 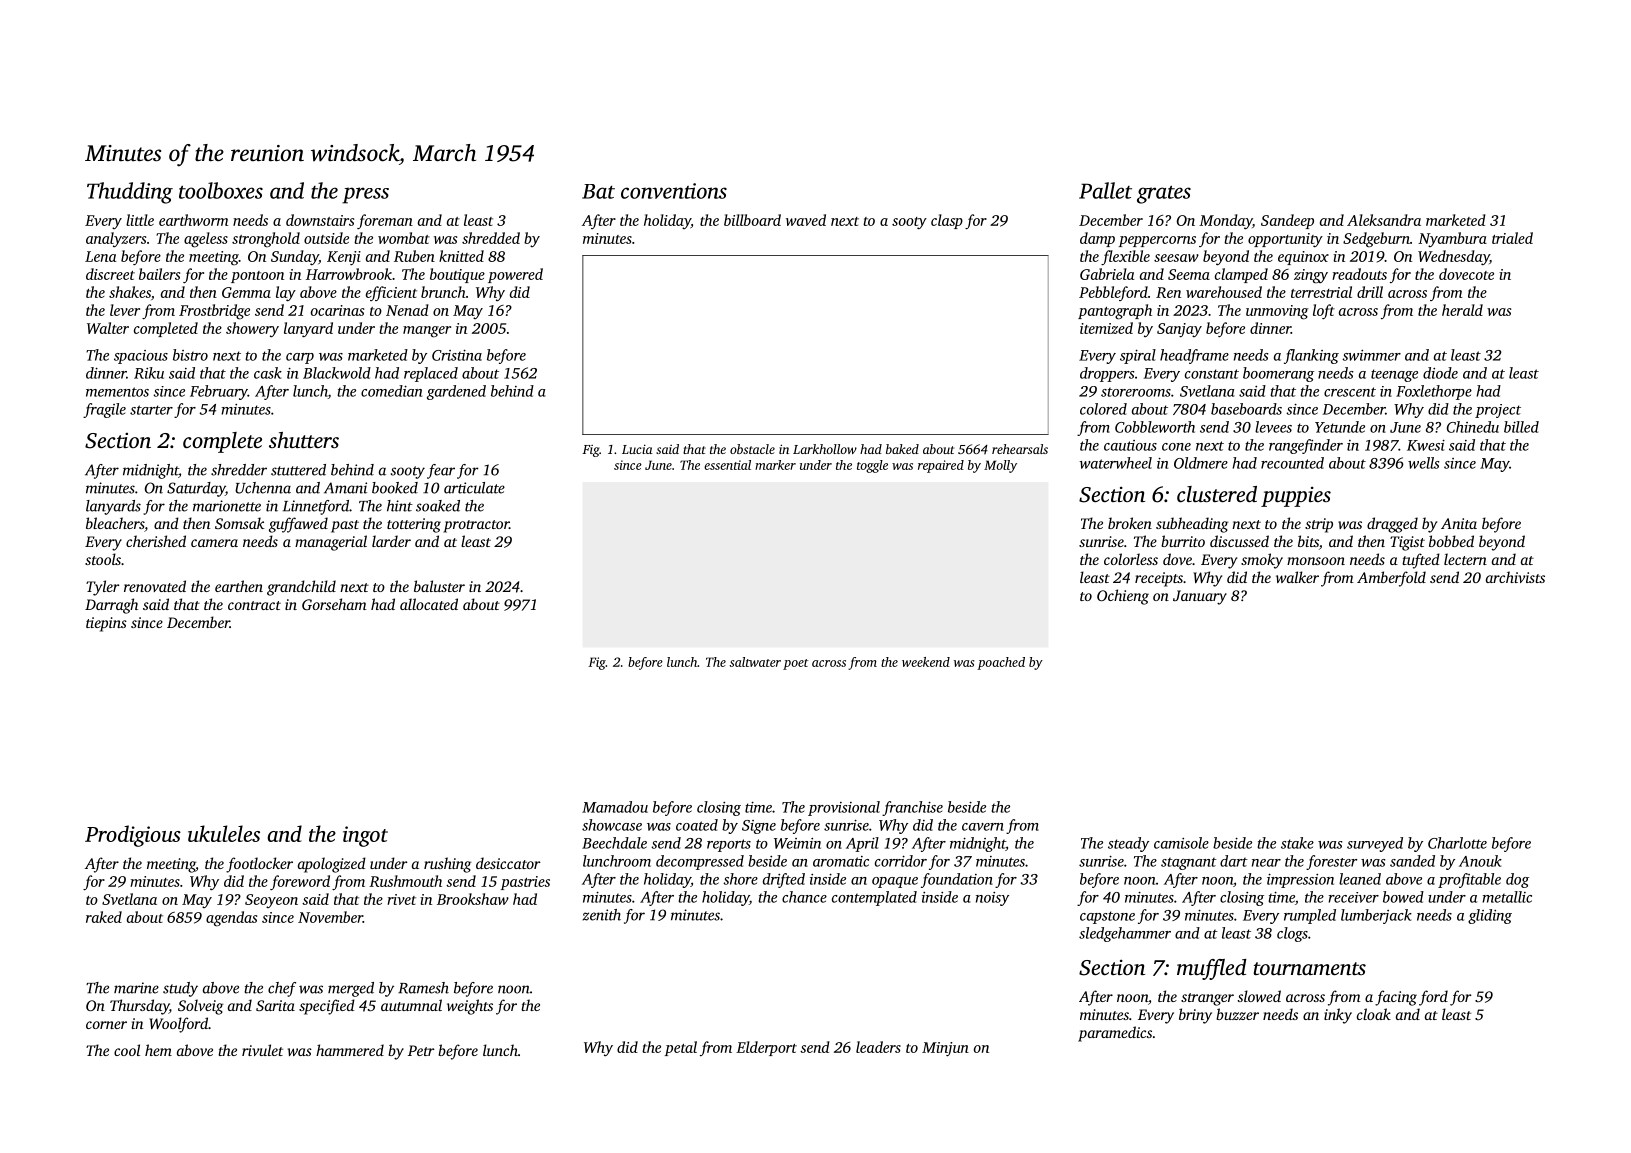 I want to click on Cobbleworth, so click(x=1155, y=427).
